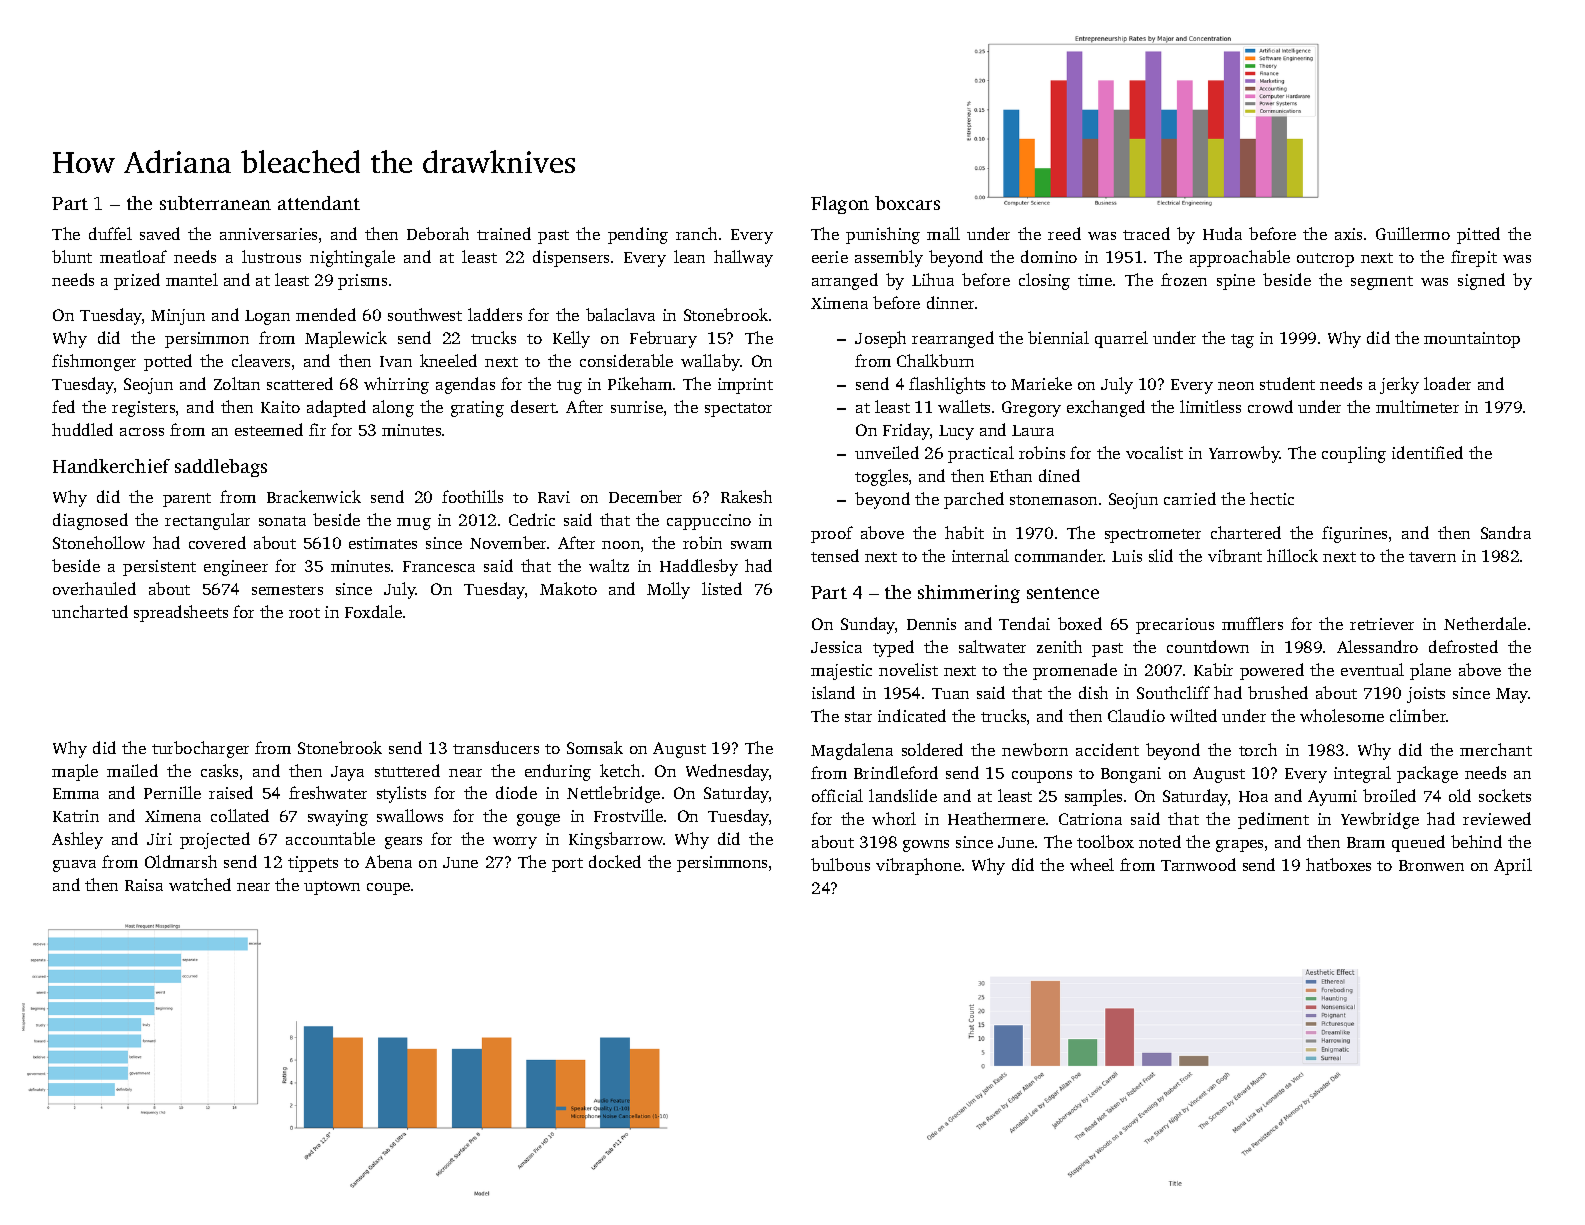 This screenshot has height=1225, width=1585. Describe the element at coordinates (82, 429) in the screenshot. I see `huddled` at that location.
